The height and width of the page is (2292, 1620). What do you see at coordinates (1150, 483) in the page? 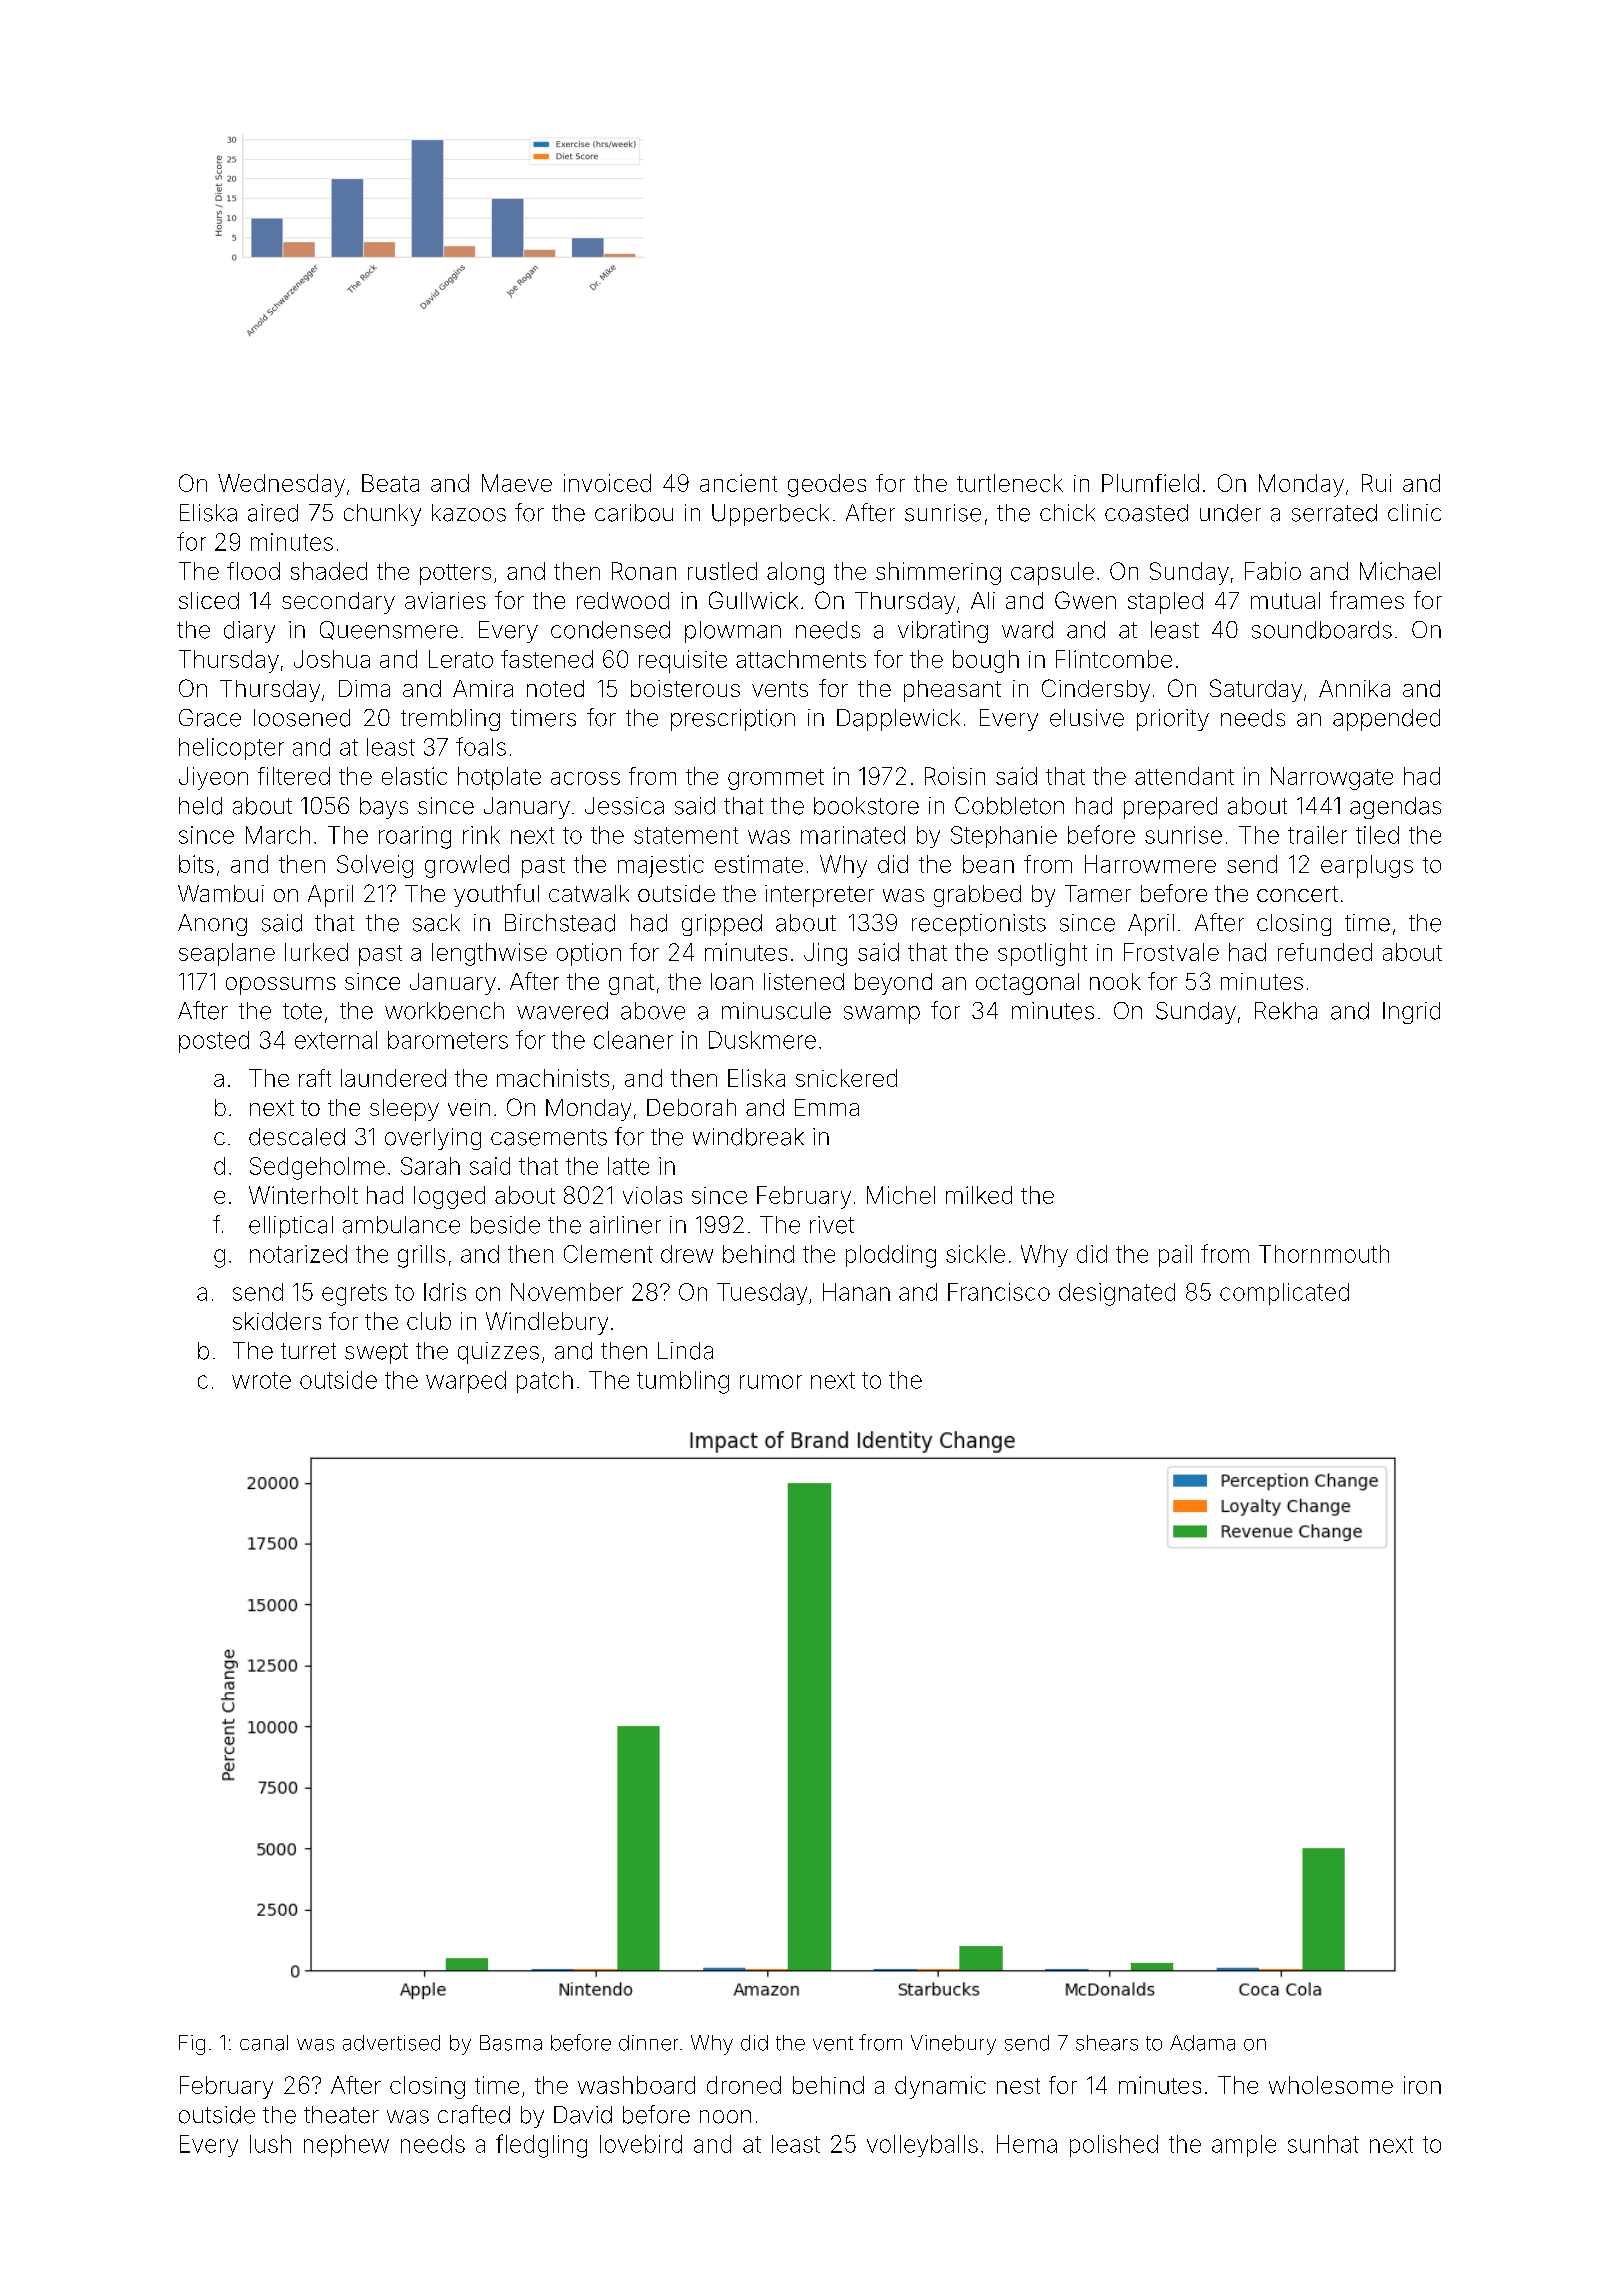
I see `Plumfield` at bounding box center [1150, 483].
